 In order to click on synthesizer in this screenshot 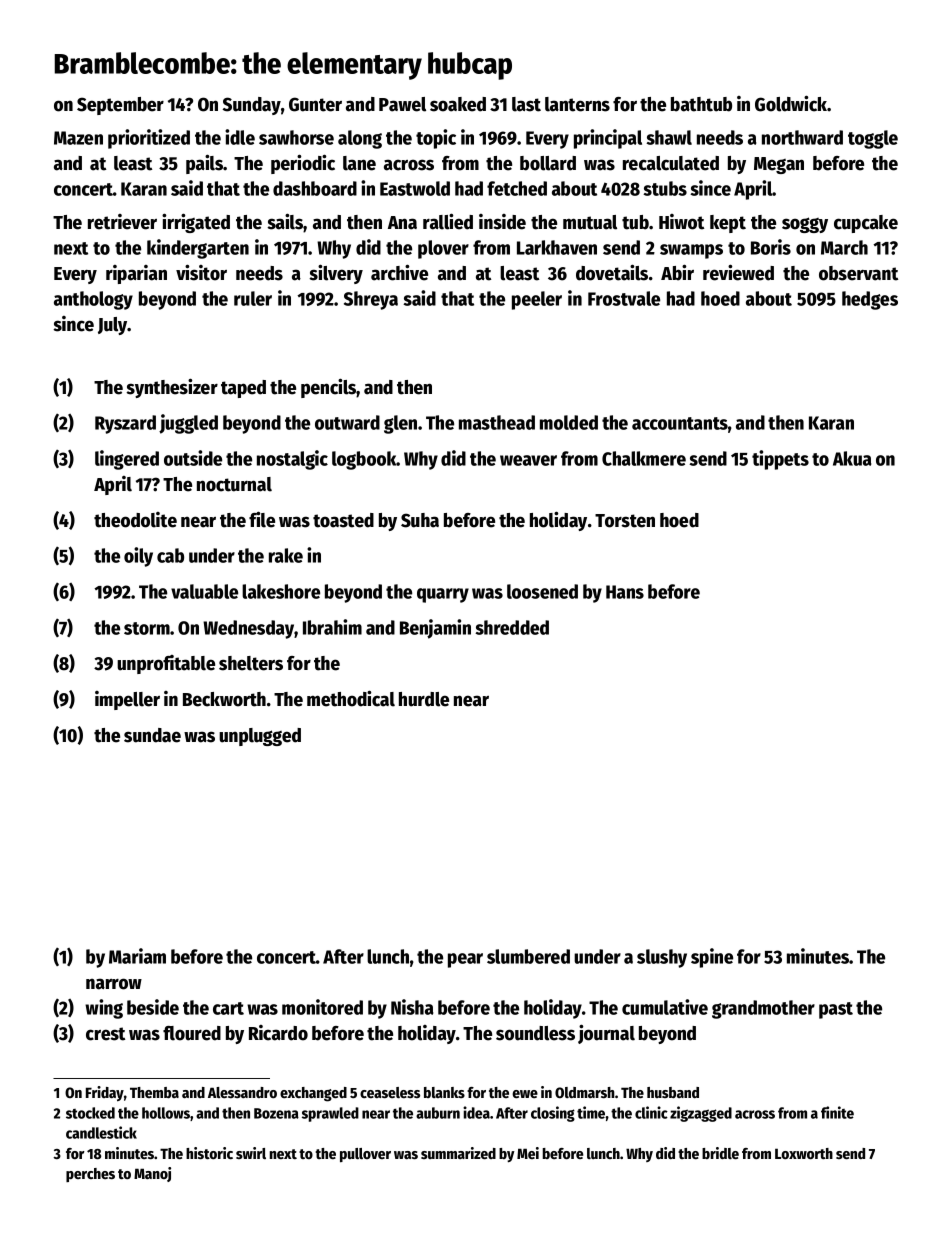, I will do `click(172, 388)`.
